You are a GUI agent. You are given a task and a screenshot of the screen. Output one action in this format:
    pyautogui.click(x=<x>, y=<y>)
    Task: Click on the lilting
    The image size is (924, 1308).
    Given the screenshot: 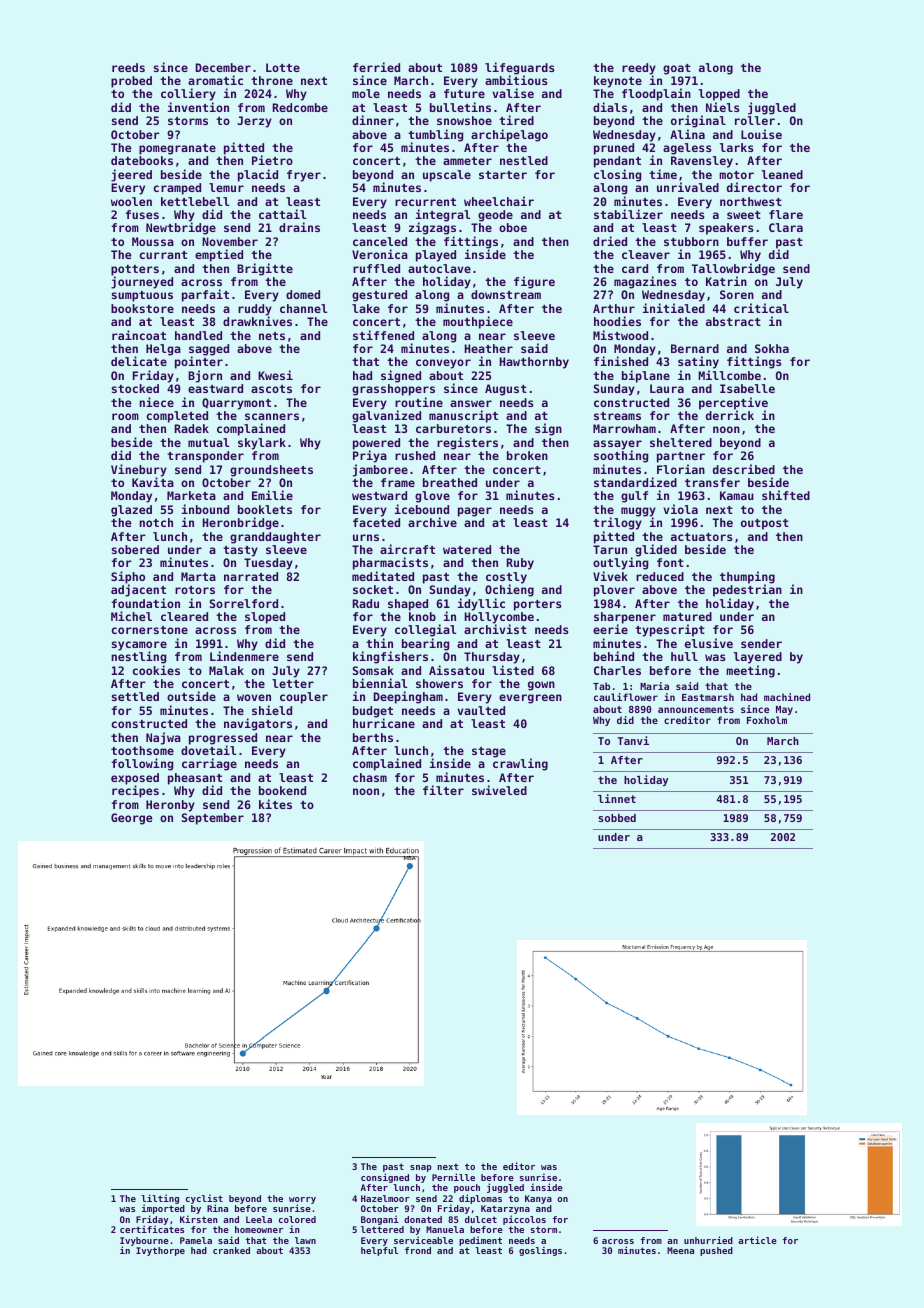 What is the action you would take?
    pyautogui.click(x=160, y=1199)
